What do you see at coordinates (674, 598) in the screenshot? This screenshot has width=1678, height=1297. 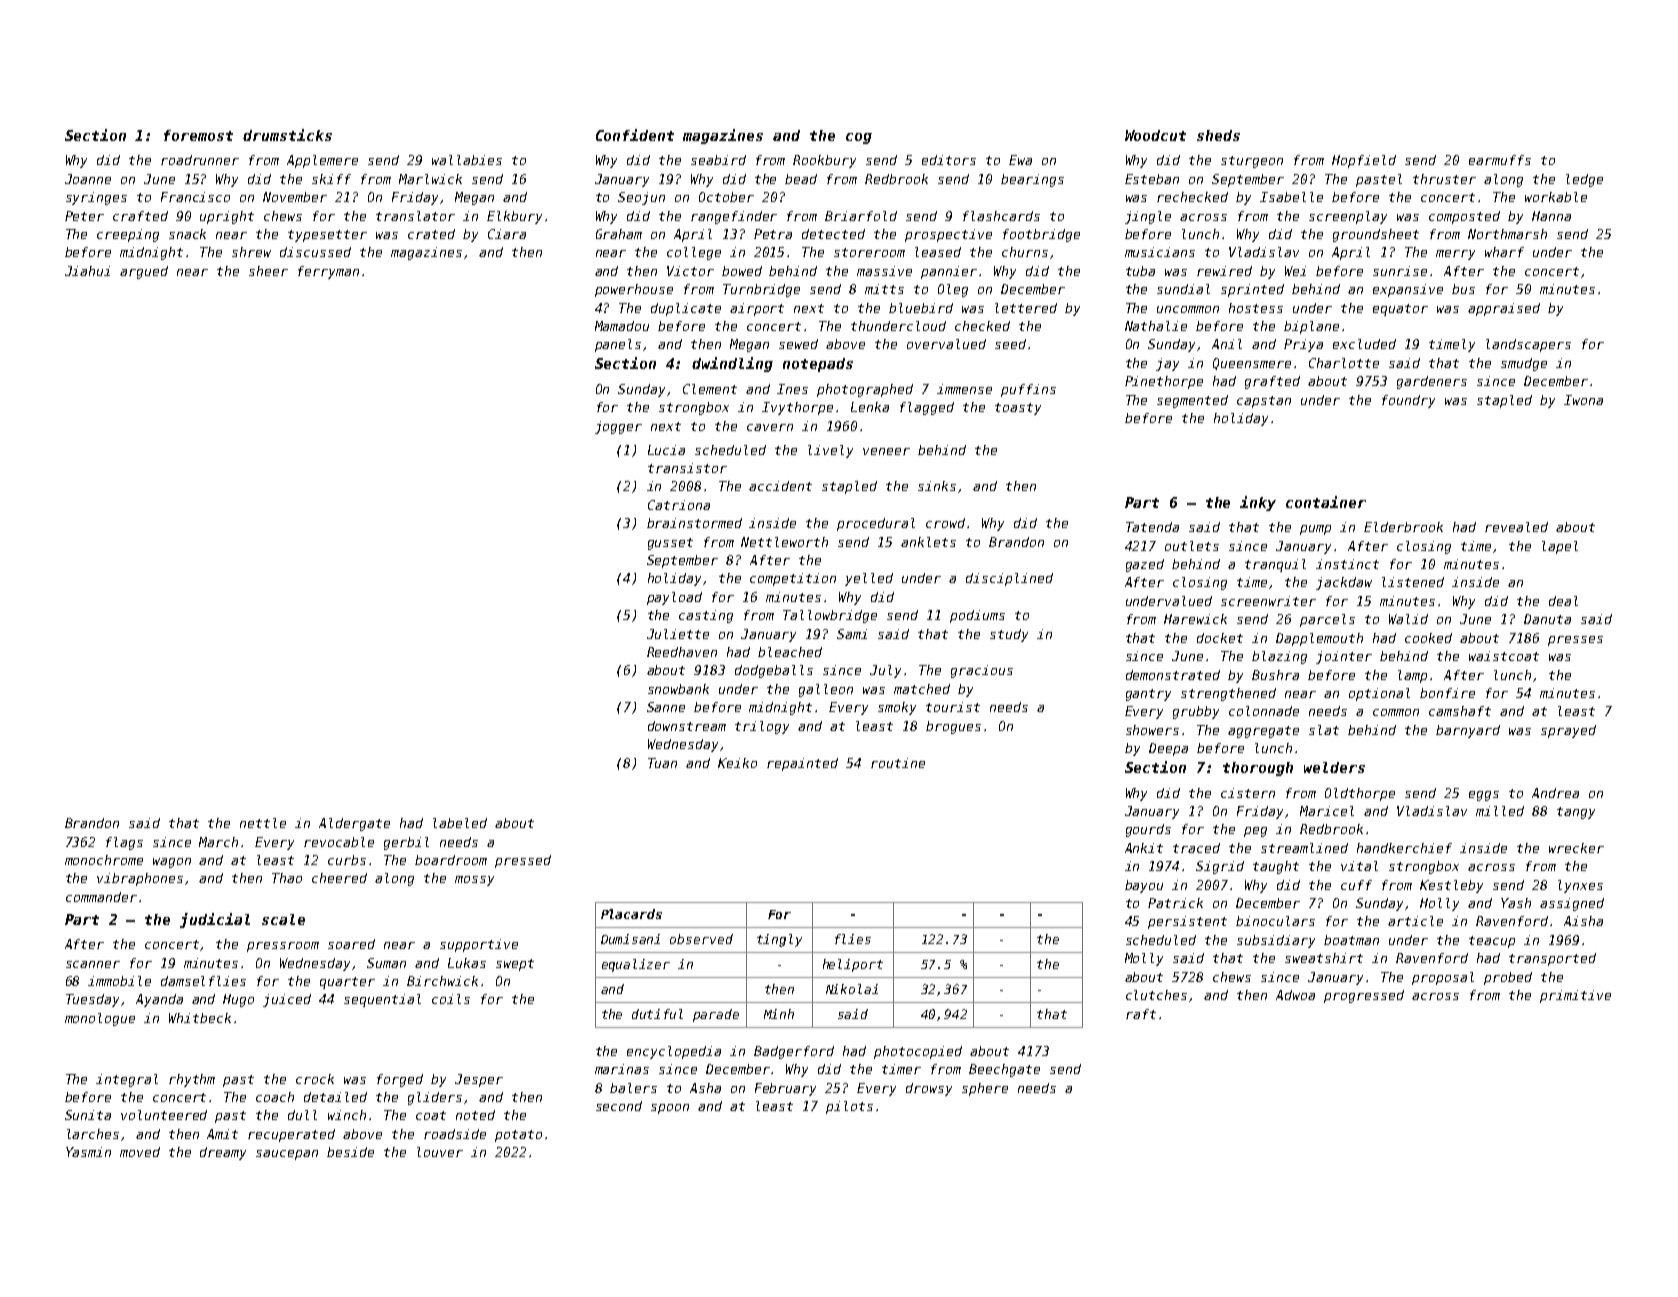 I see `payload` at bounding box center [674, 598].
